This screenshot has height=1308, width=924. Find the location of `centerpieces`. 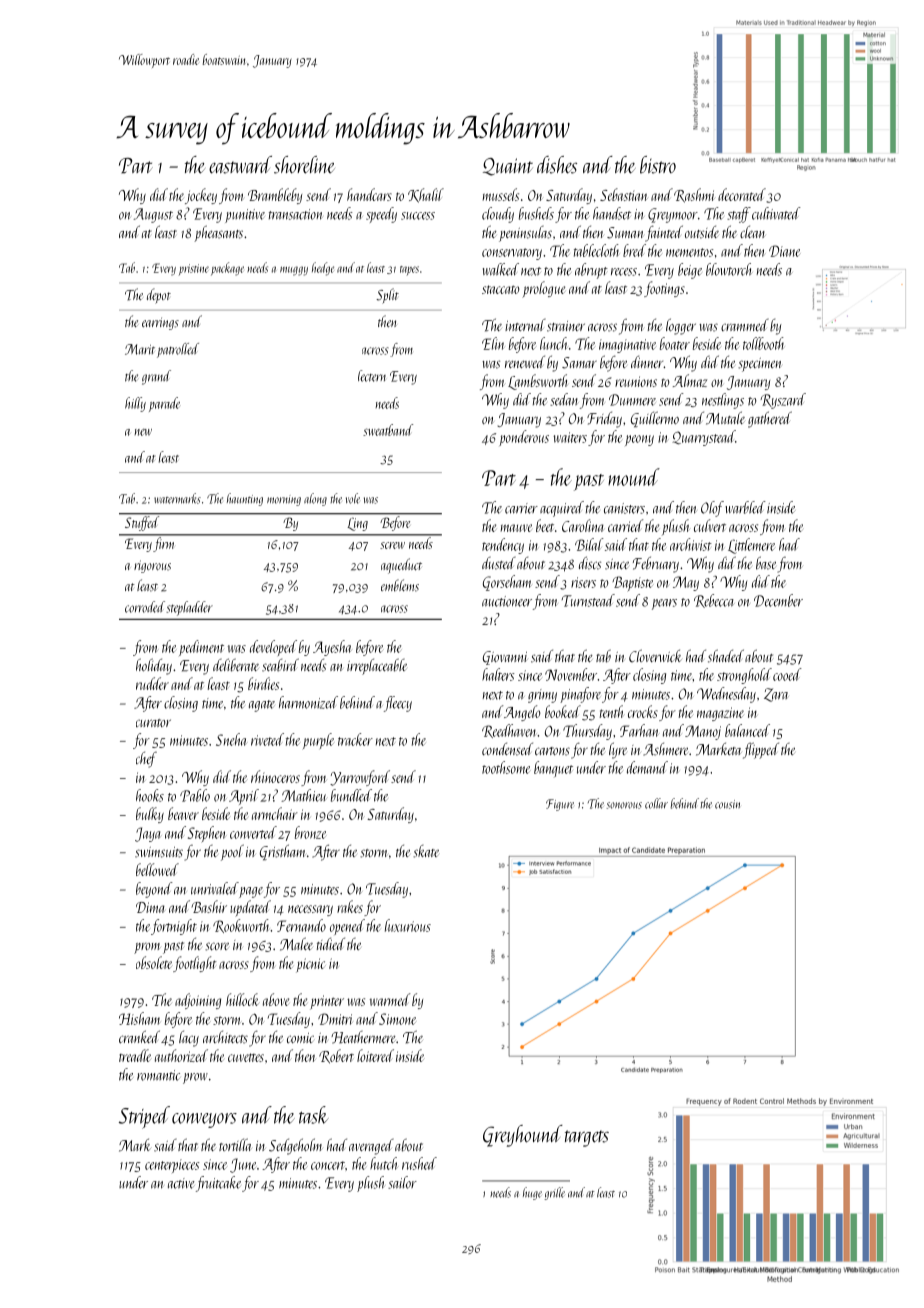

centerpieces is located at coordinates (172, 1166).
